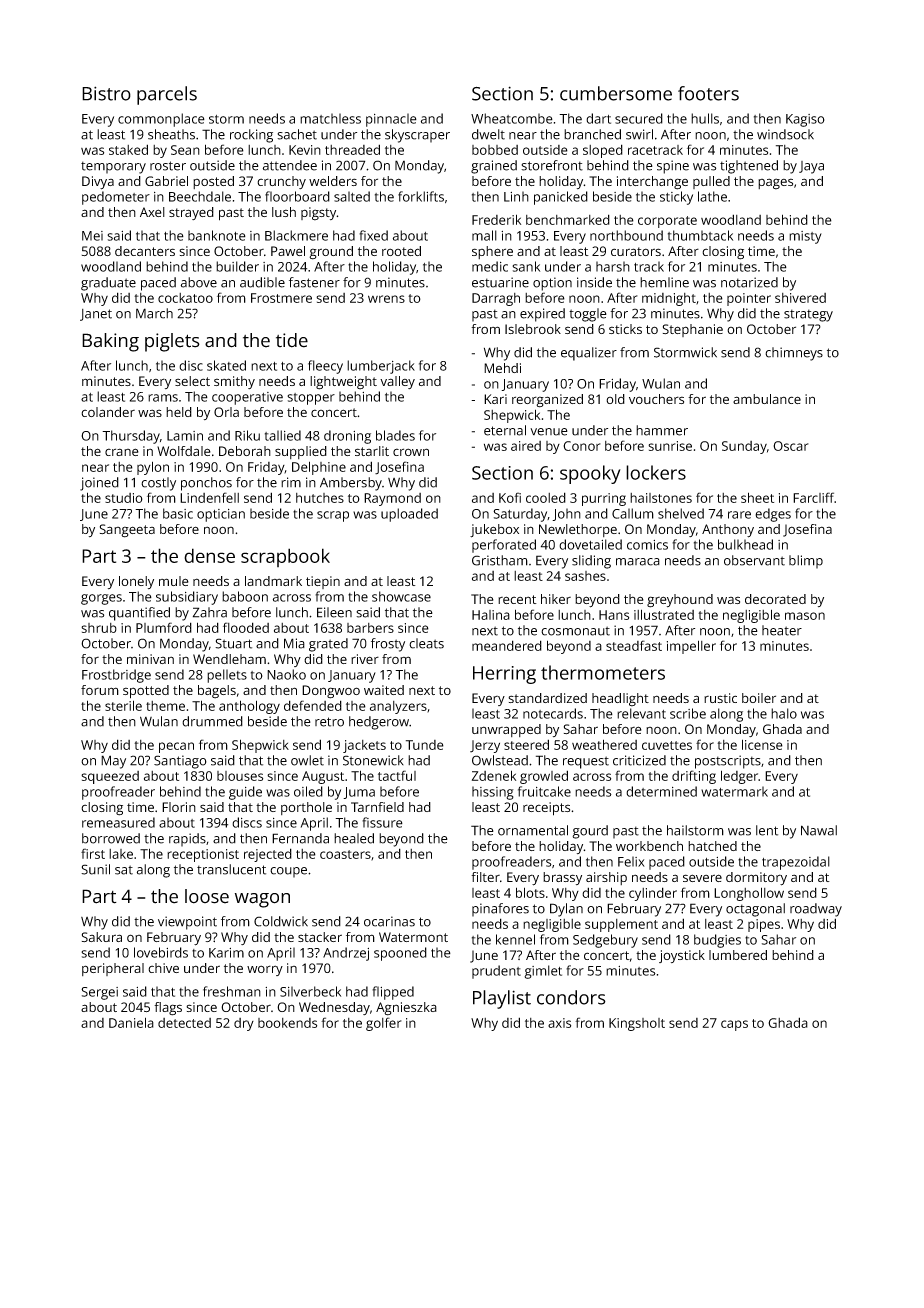 This screenshot has width=924, height=1308. I want to click on dry, so click(244, 1024).
